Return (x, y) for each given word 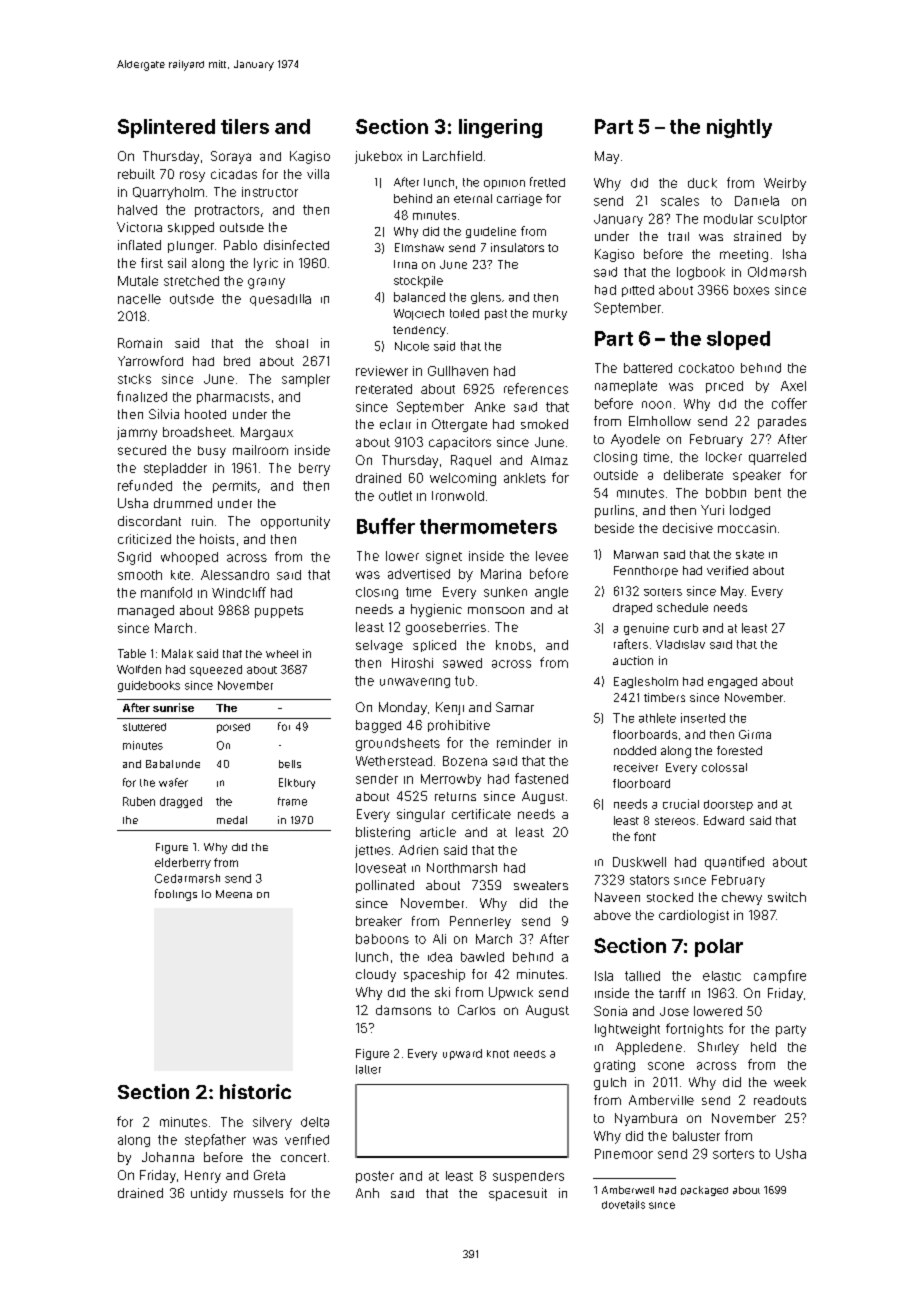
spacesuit (518, 1194)
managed (146, 611)
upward (462, 1054)
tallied (642, 976)
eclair (395, 424)
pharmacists (233, 398)
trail (678, 236)
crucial (681, 804)
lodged (750, 511)
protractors (227, 211)
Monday (403, 708)
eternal (473, 198)
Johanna (168, 1157)
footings (176, 895)
